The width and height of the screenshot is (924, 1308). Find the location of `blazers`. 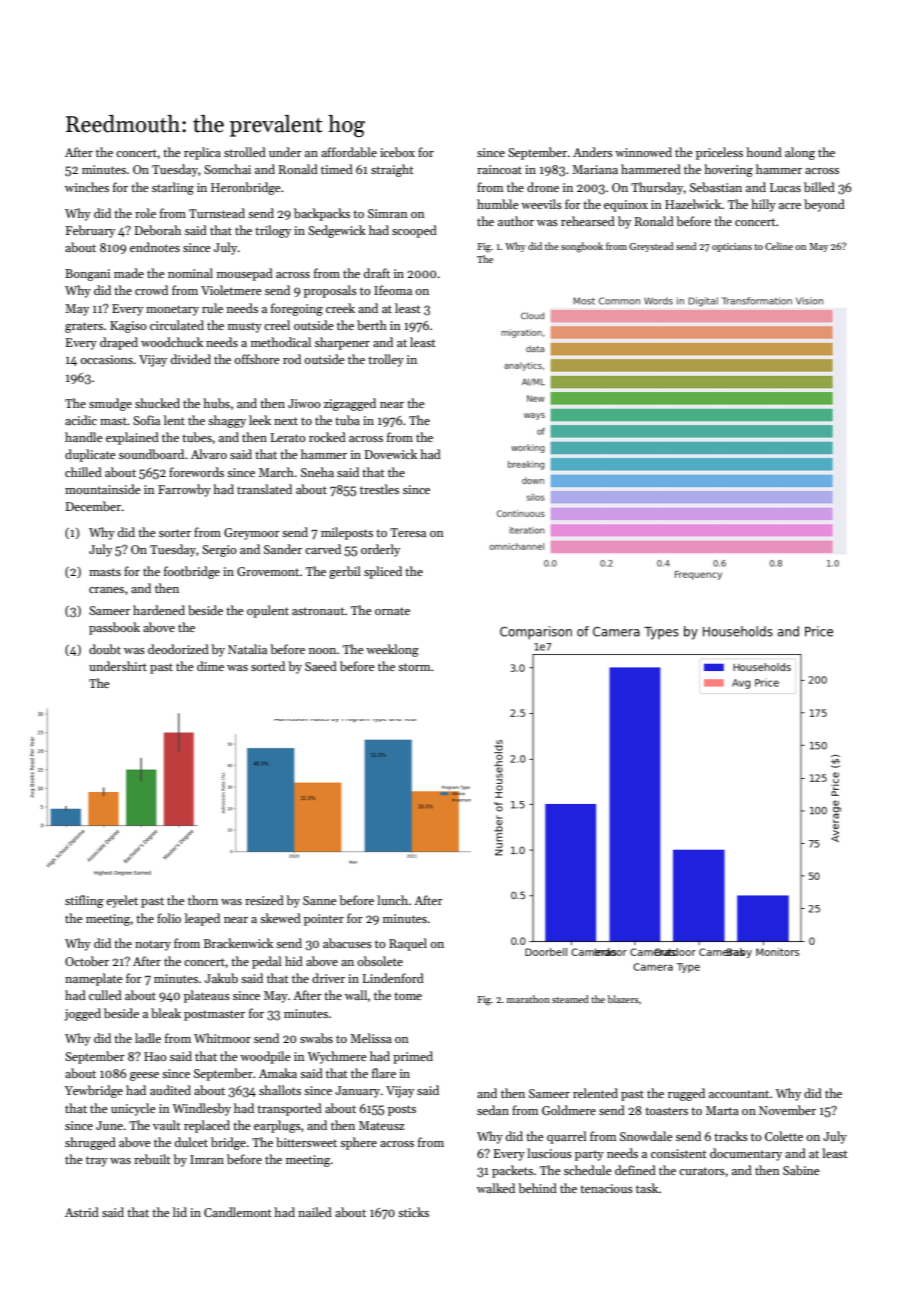

blazers is located at coordinates (623, 999).
